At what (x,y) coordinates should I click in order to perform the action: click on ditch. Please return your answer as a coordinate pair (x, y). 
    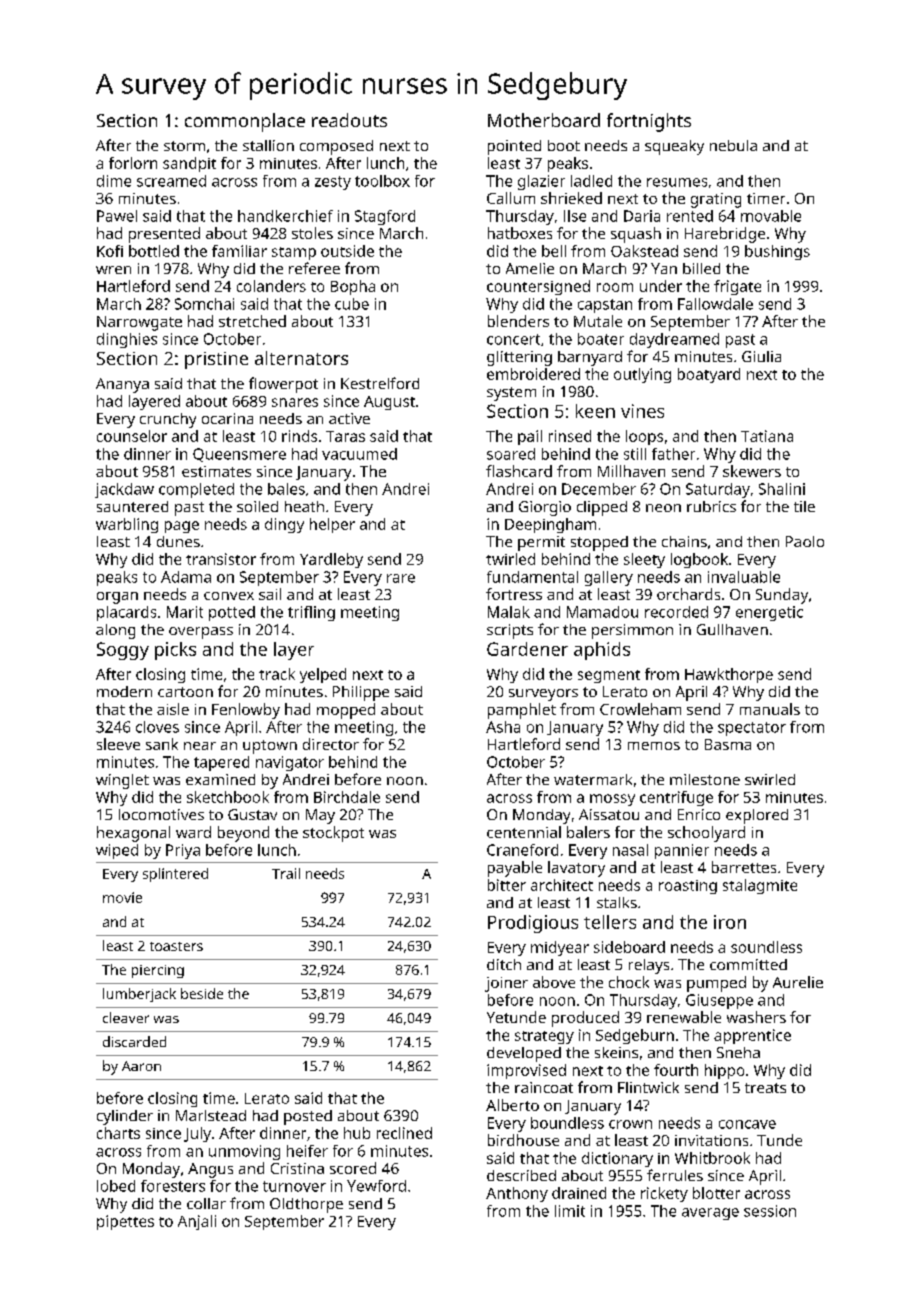
    Looking at the image, I should click on (504, 964).
